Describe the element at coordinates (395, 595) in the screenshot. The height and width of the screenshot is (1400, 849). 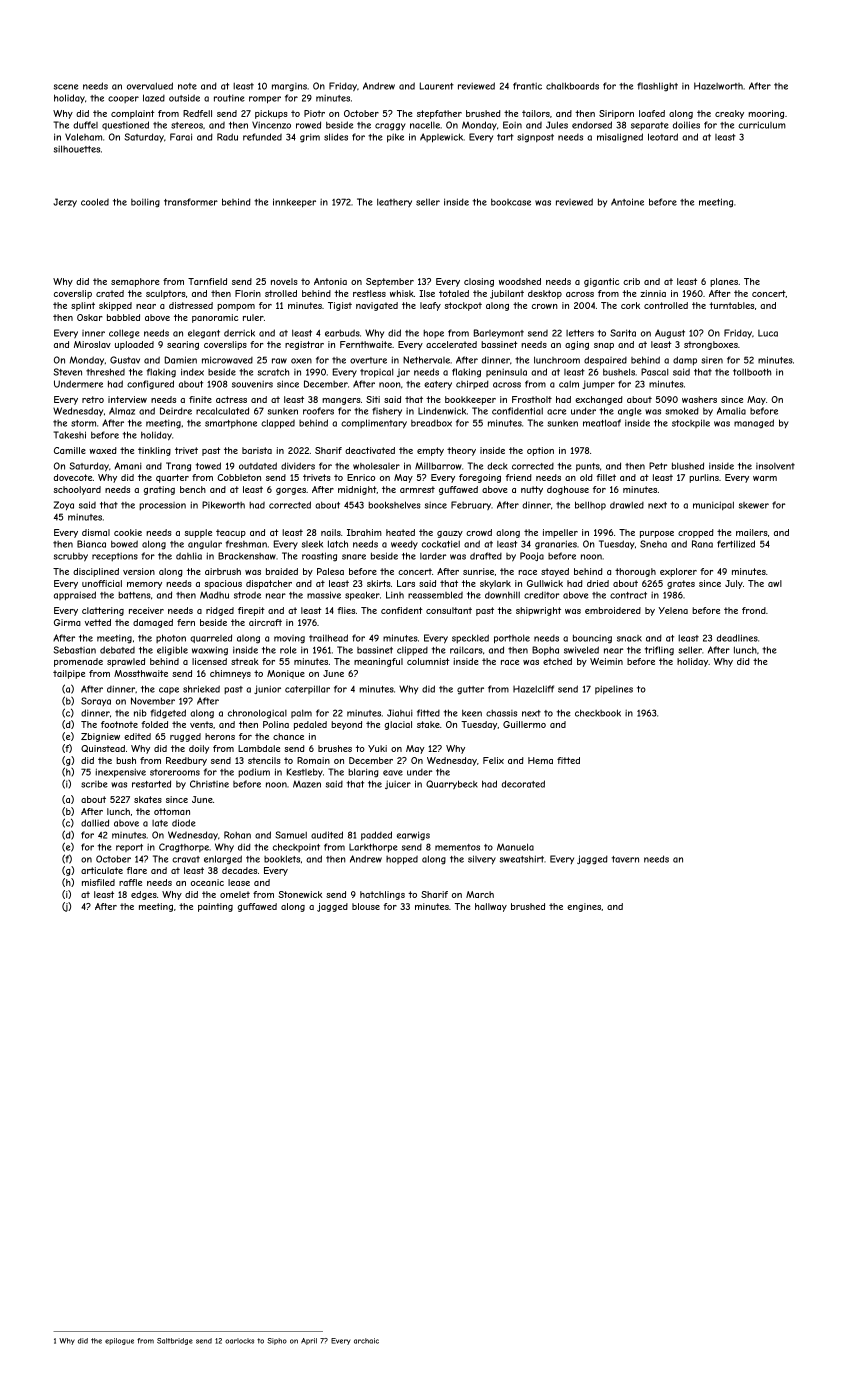
I see `Linh` at that location.
